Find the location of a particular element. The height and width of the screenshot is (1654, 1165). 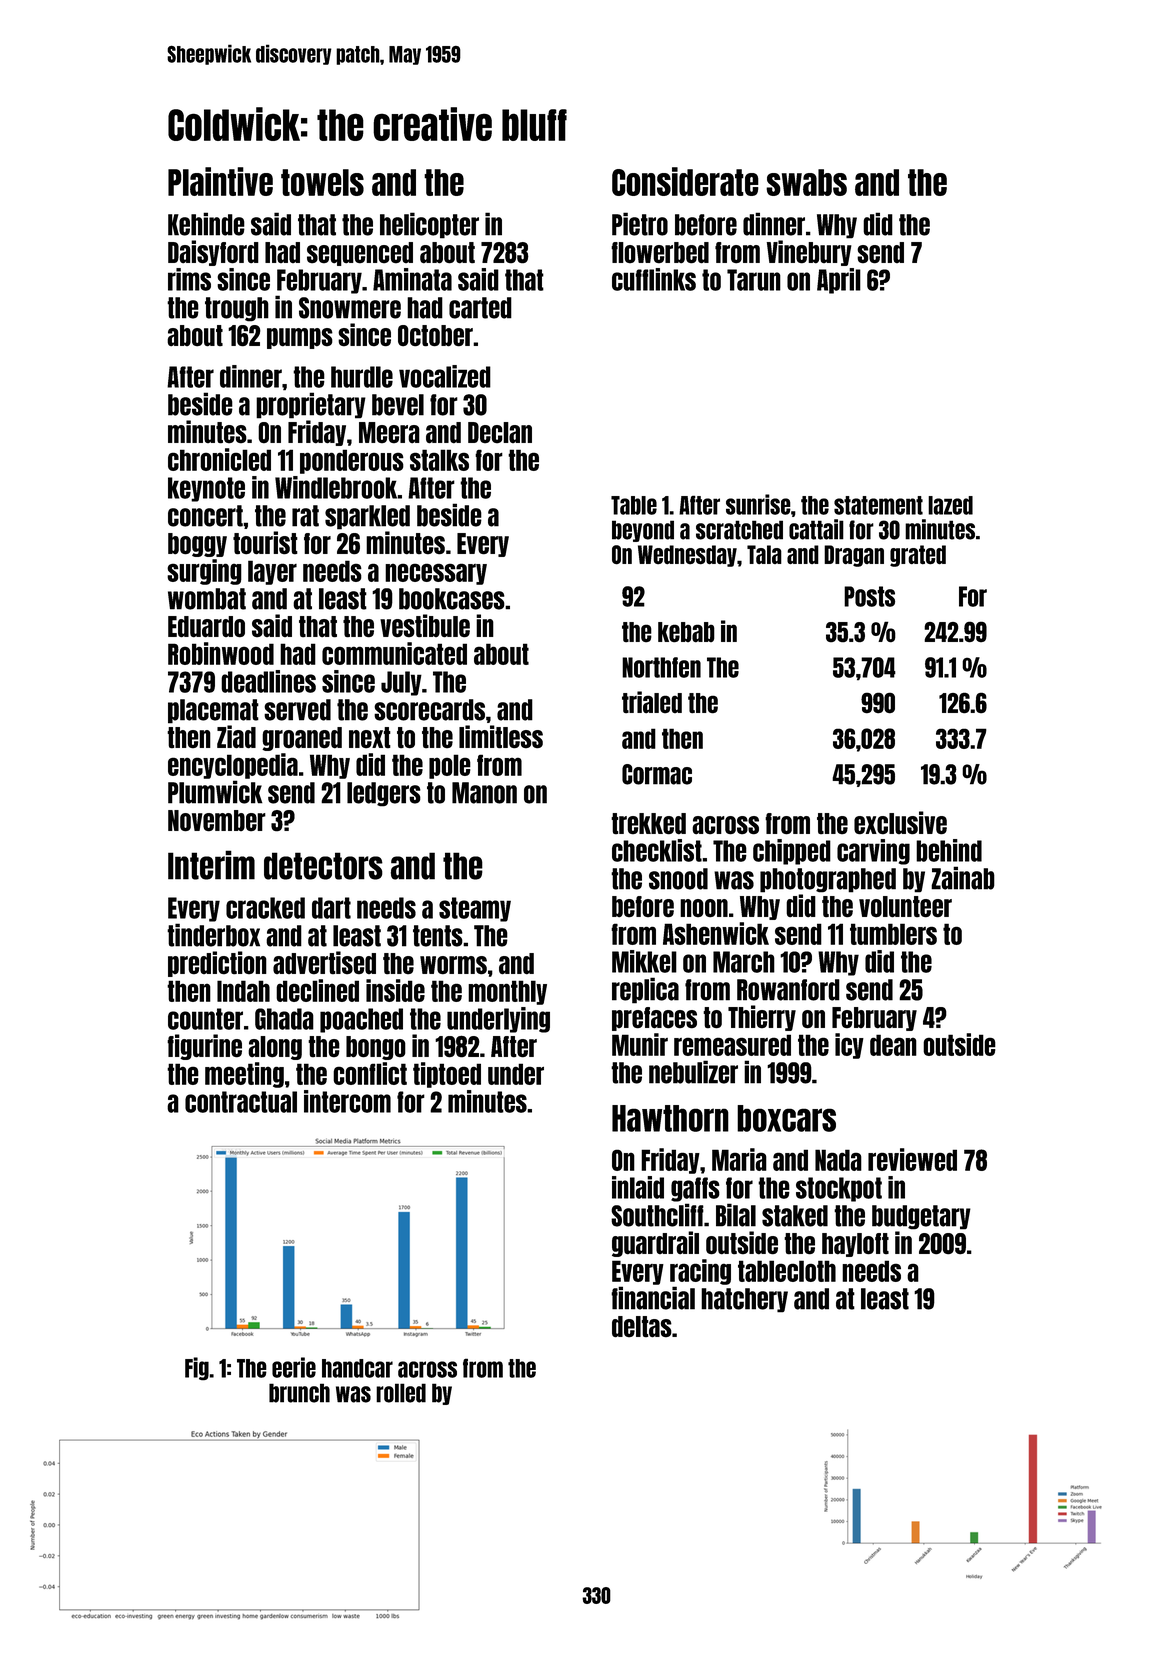

beyond is located at coordinates (643, 531).
